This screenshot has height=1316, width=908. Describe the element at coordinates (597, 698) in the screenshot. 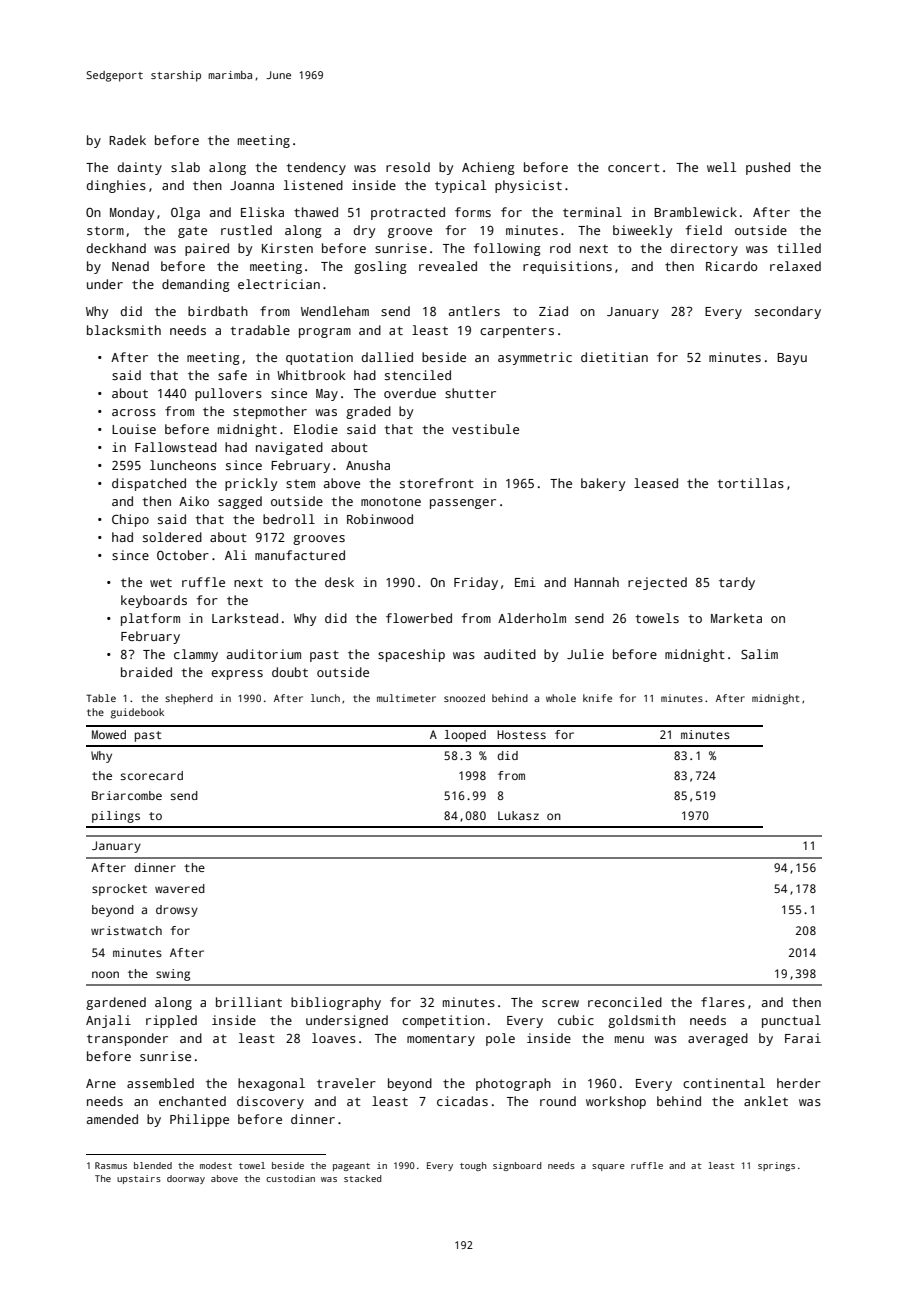

I see `knife` at that location.
